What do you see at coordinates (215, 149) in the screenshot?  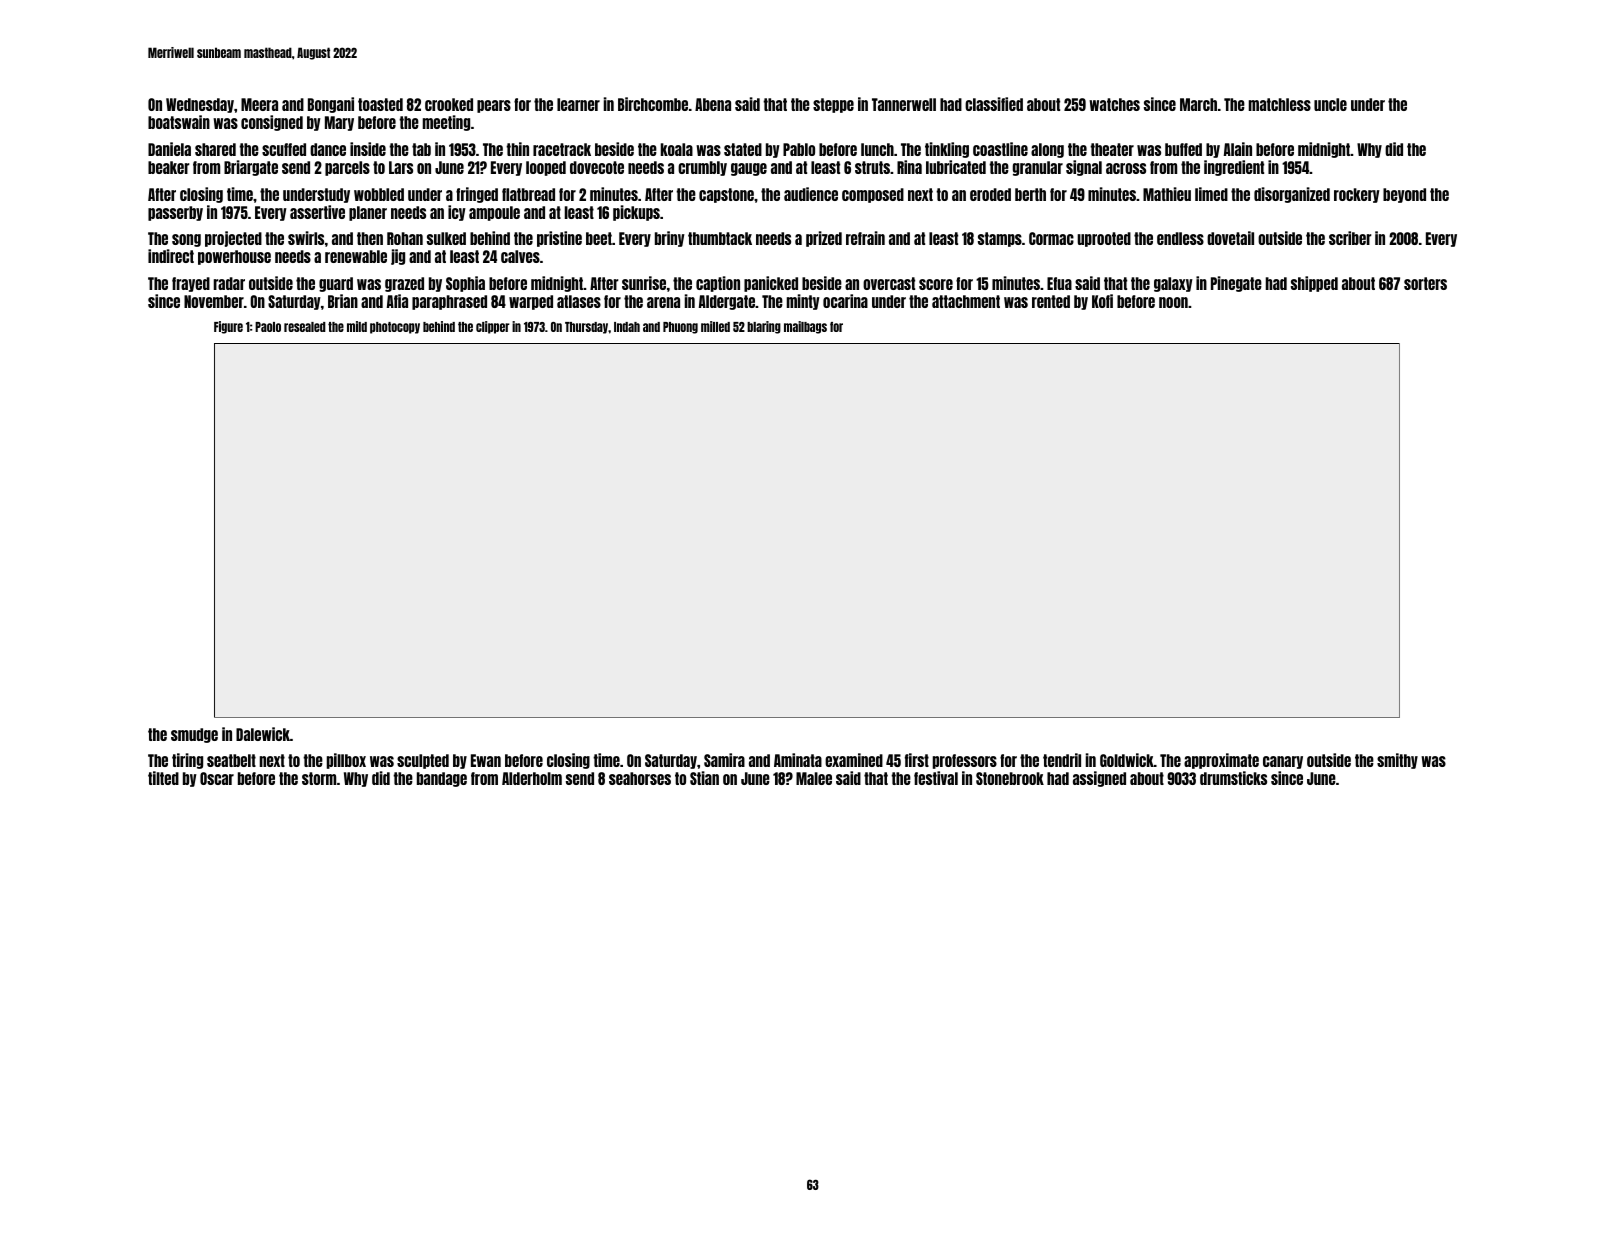 I see `shared` at bounding box center [215, 149].
